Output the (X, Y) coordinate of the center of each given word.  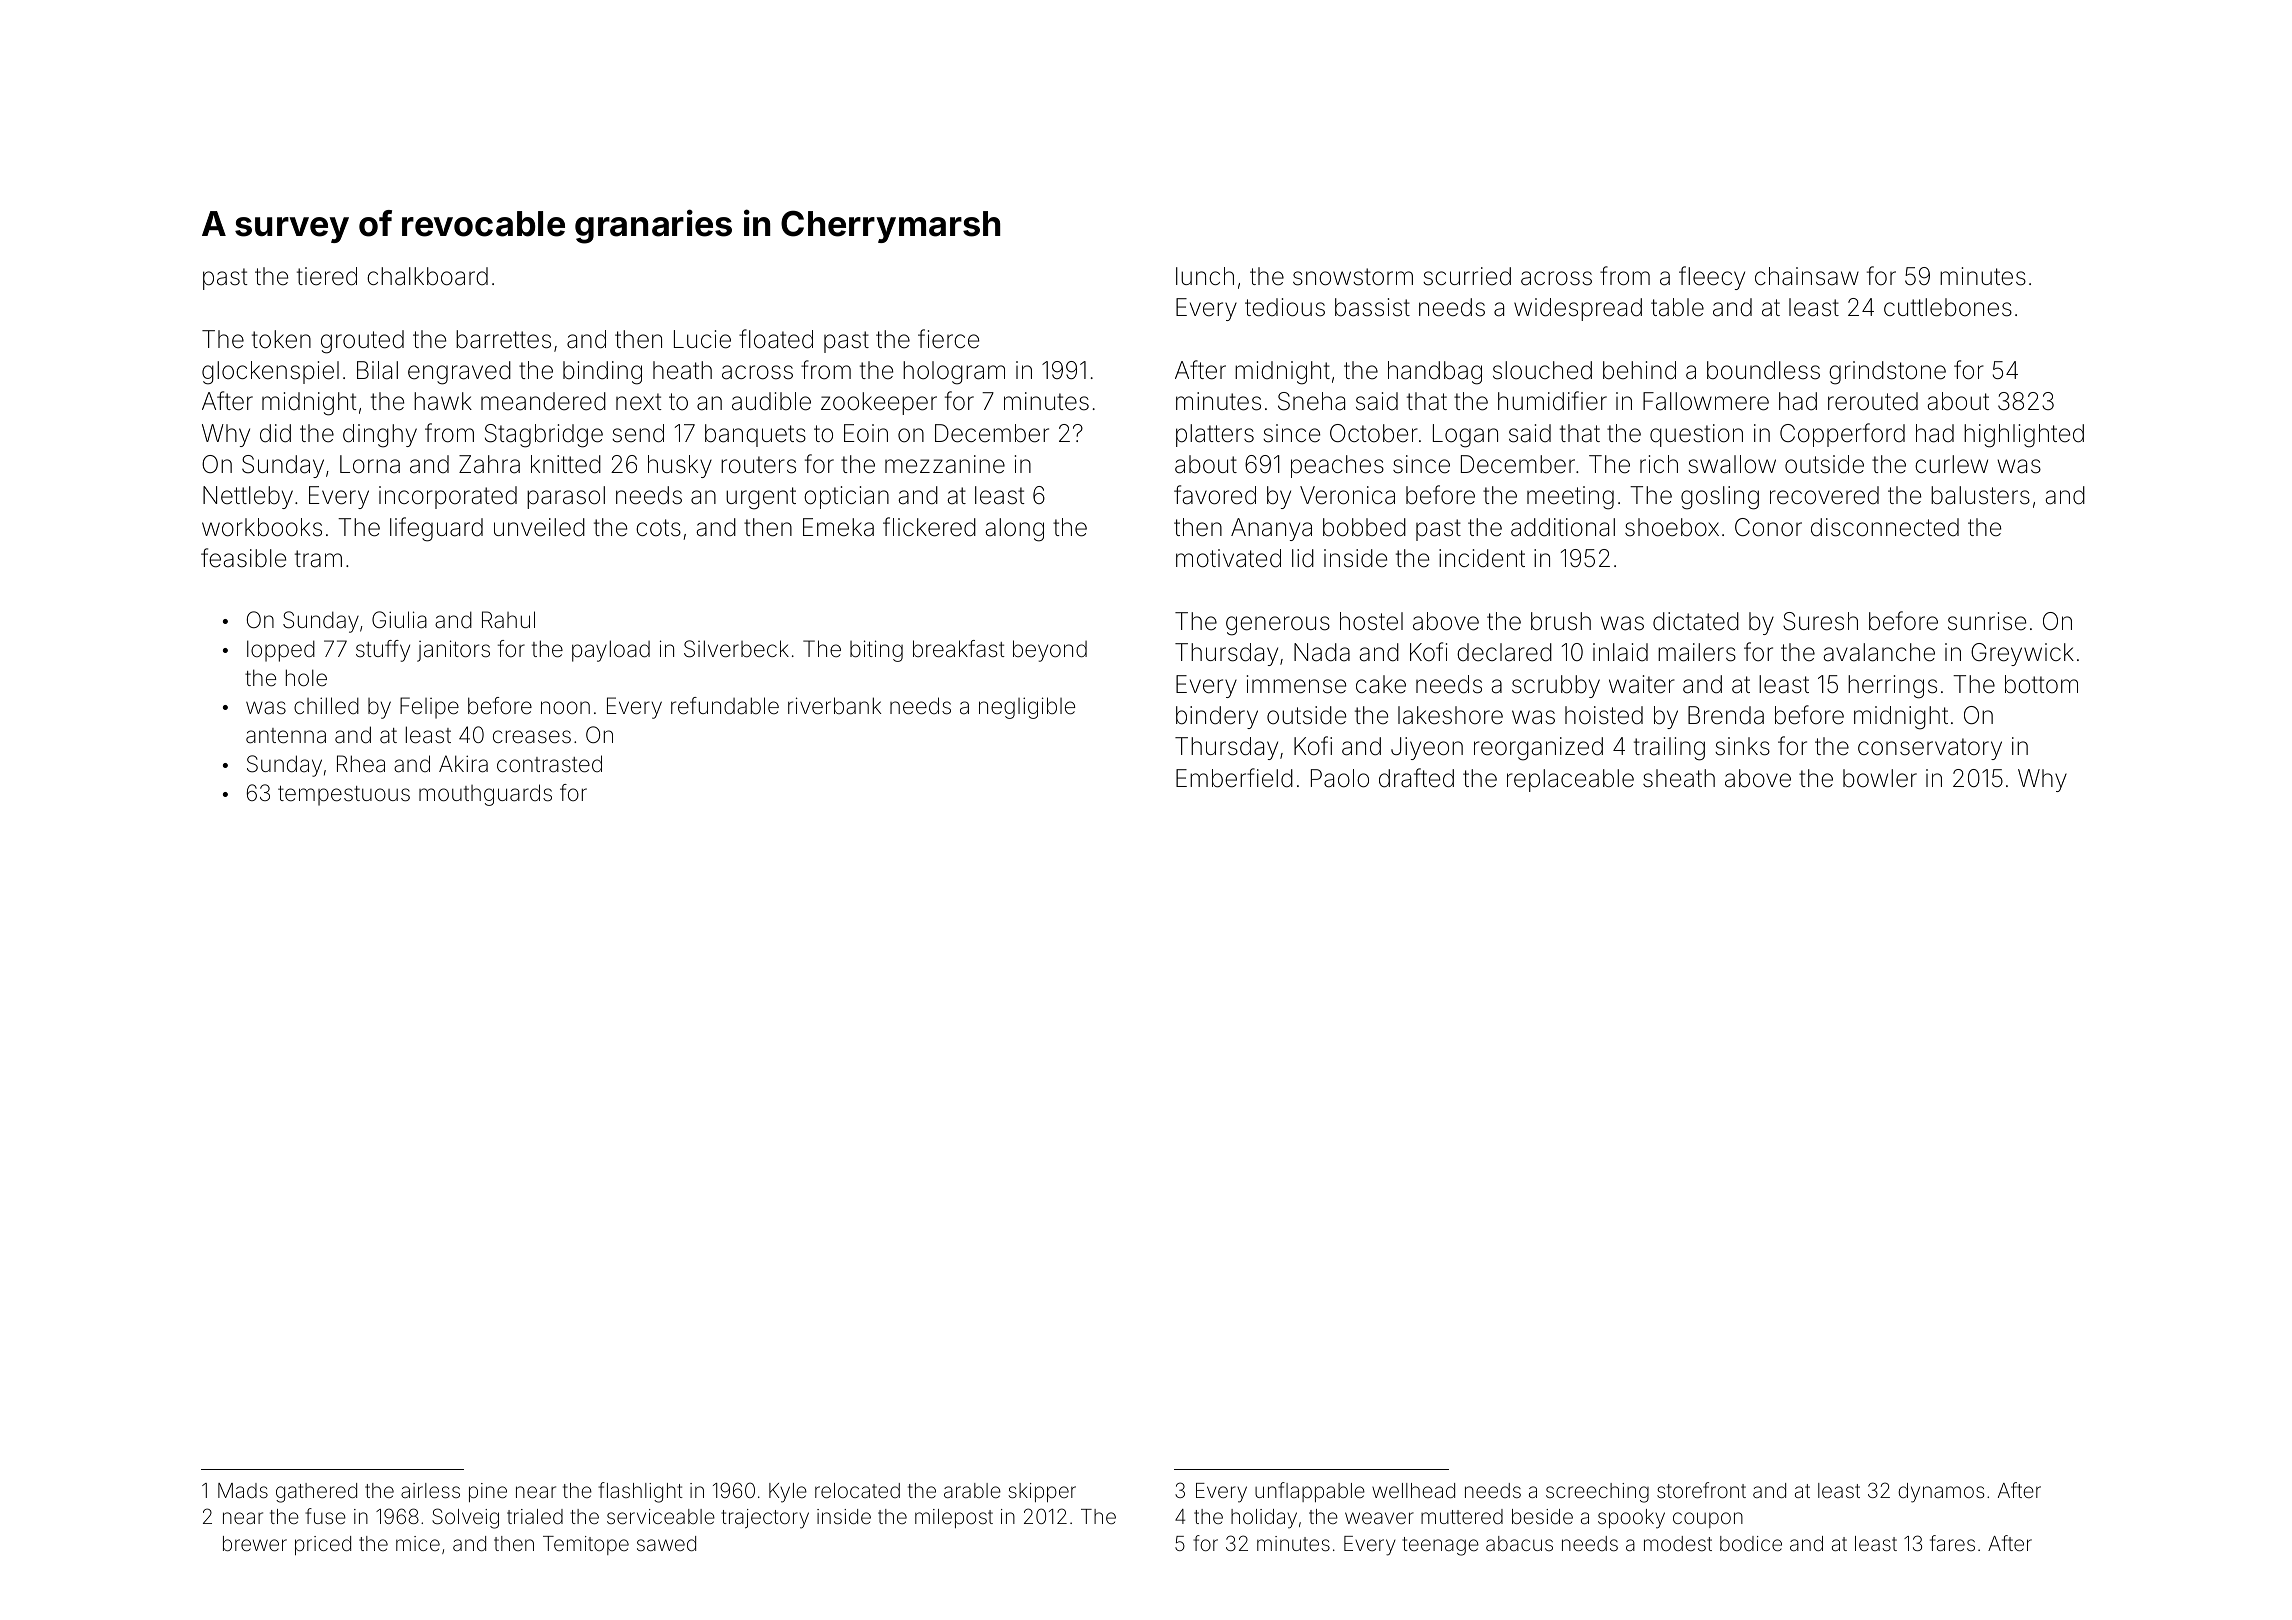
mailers (1697, 652)
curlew (1951, 464)
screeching (1597, 1493)
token (281, 339)
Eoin (866, 433)
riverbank (834, 706)
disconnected (1885, 527)
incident (1482, 558)
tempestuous (344, 796)
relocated (857, 1490)
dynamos (1941, 1493)
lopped (281, 651)
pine (488, 1492)
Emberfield (1234, 778)
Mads (243, 1490)
